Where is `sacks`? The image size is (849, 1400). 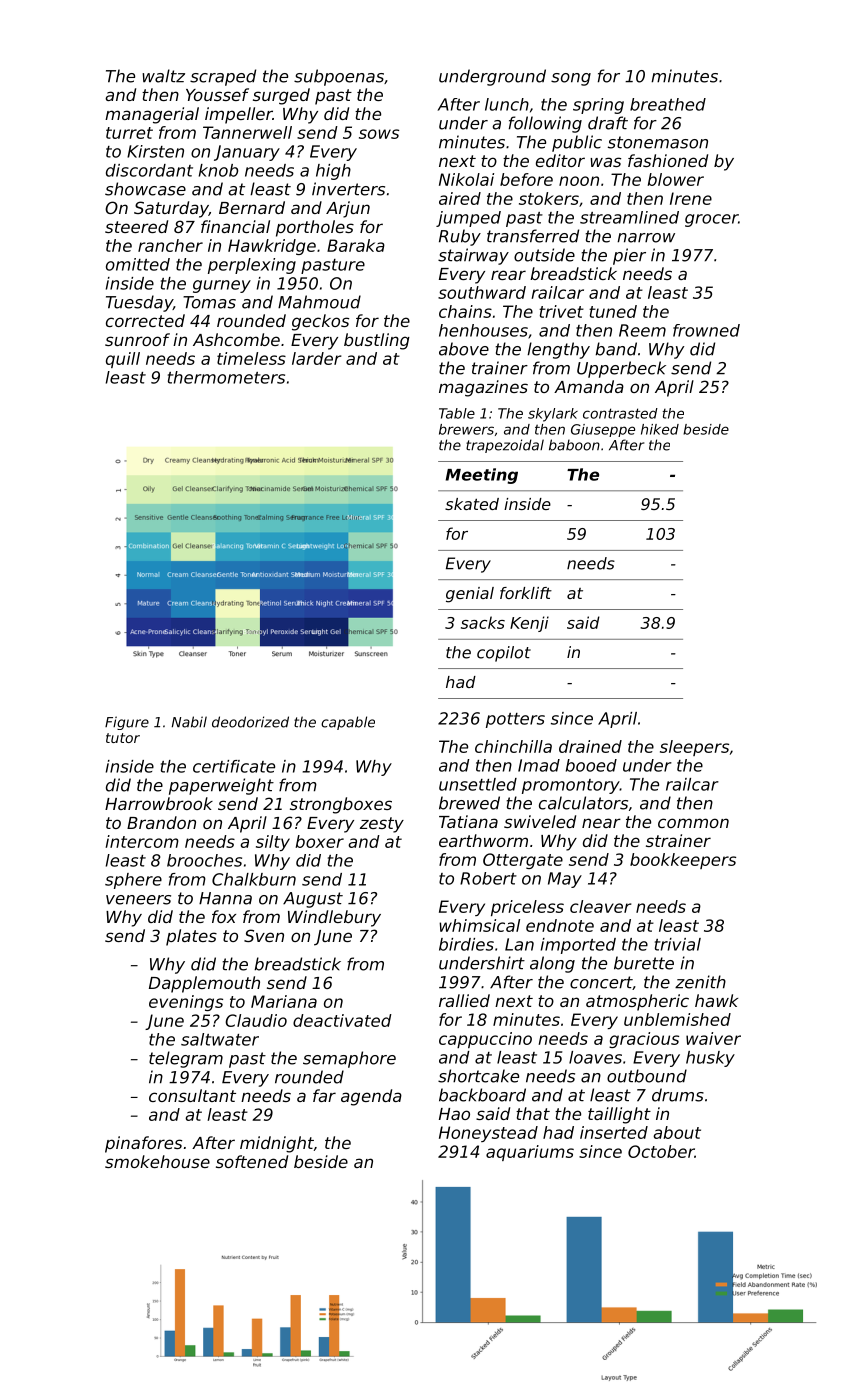
sacks is located at coordinates (483, 622).
